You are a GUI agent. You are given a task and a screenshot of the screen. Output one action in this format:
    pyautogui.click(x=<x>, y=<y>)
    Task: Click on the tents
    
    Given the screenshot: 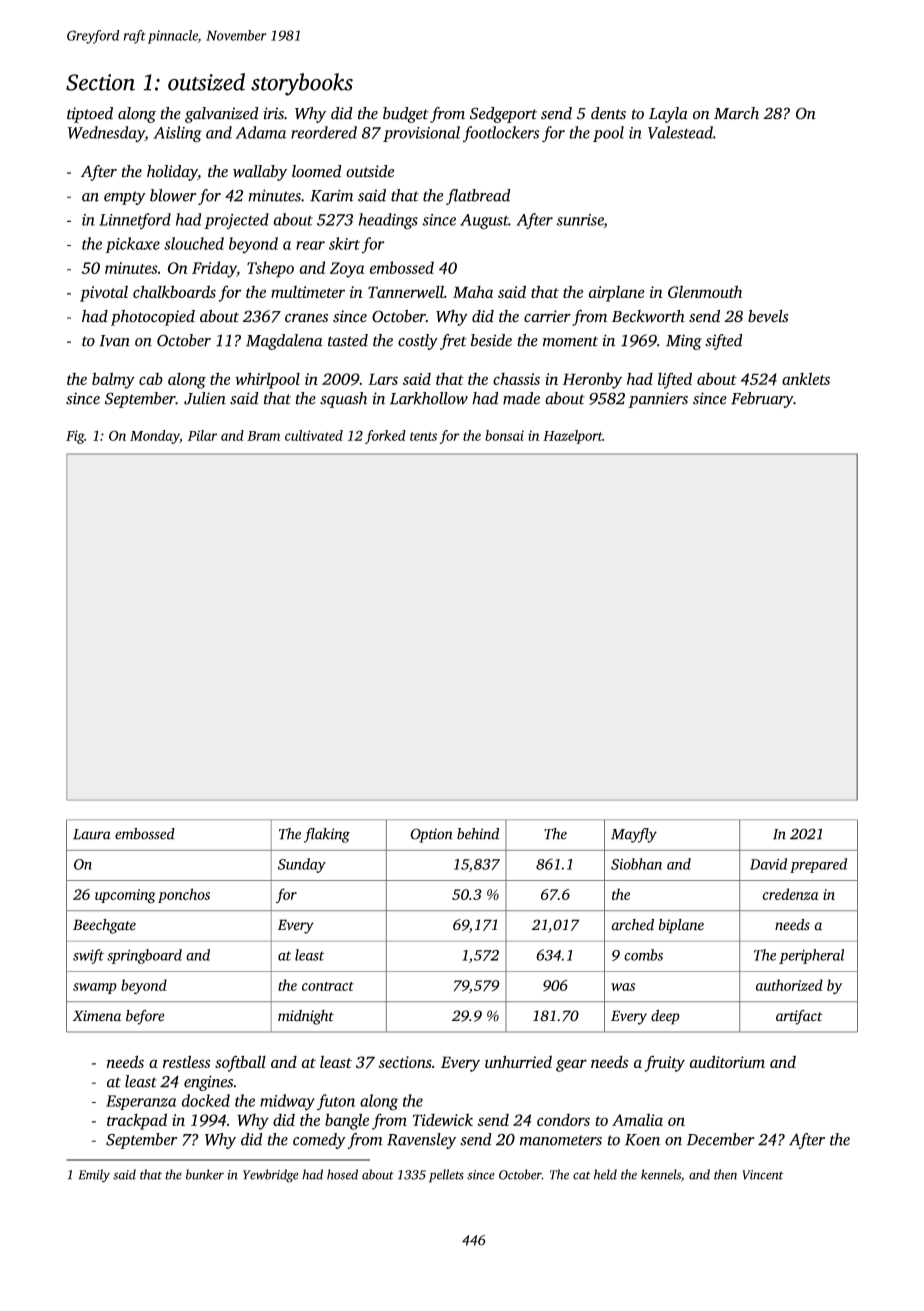 What is the action you would take?
    pyautogui.click(x=423, y=436)
